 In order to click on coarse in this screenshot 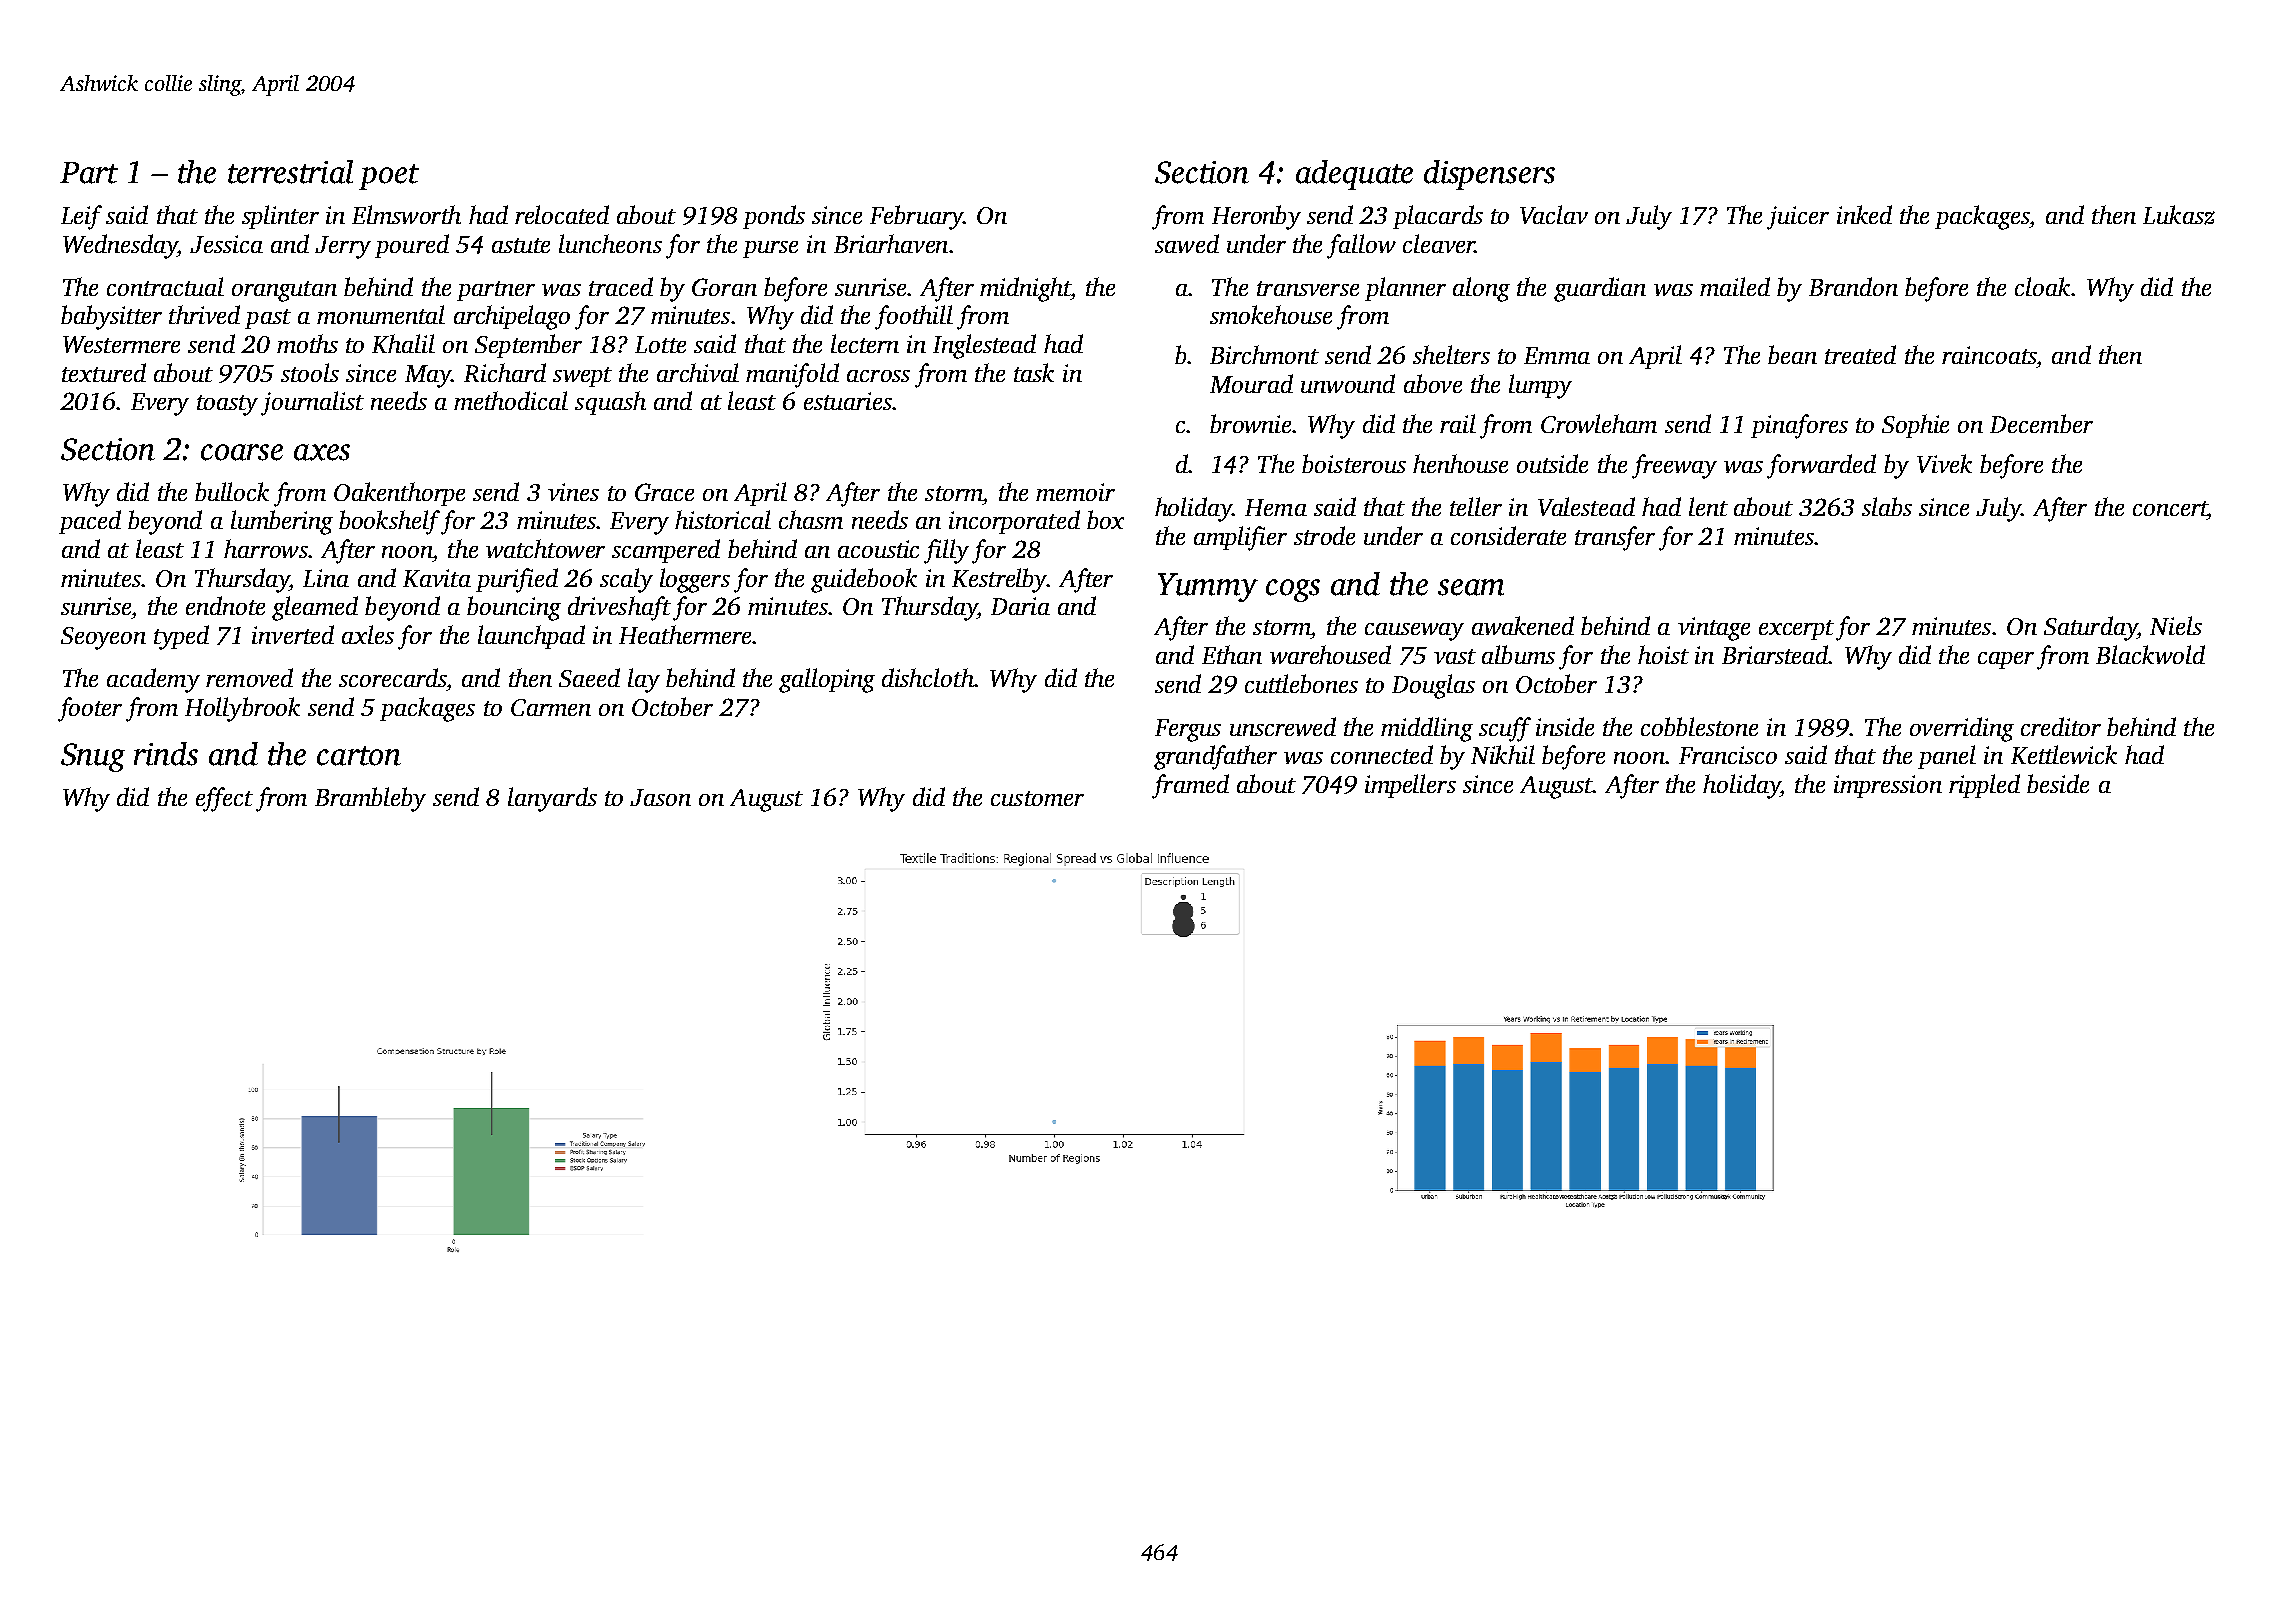, I will do `click(242, 452)`.
